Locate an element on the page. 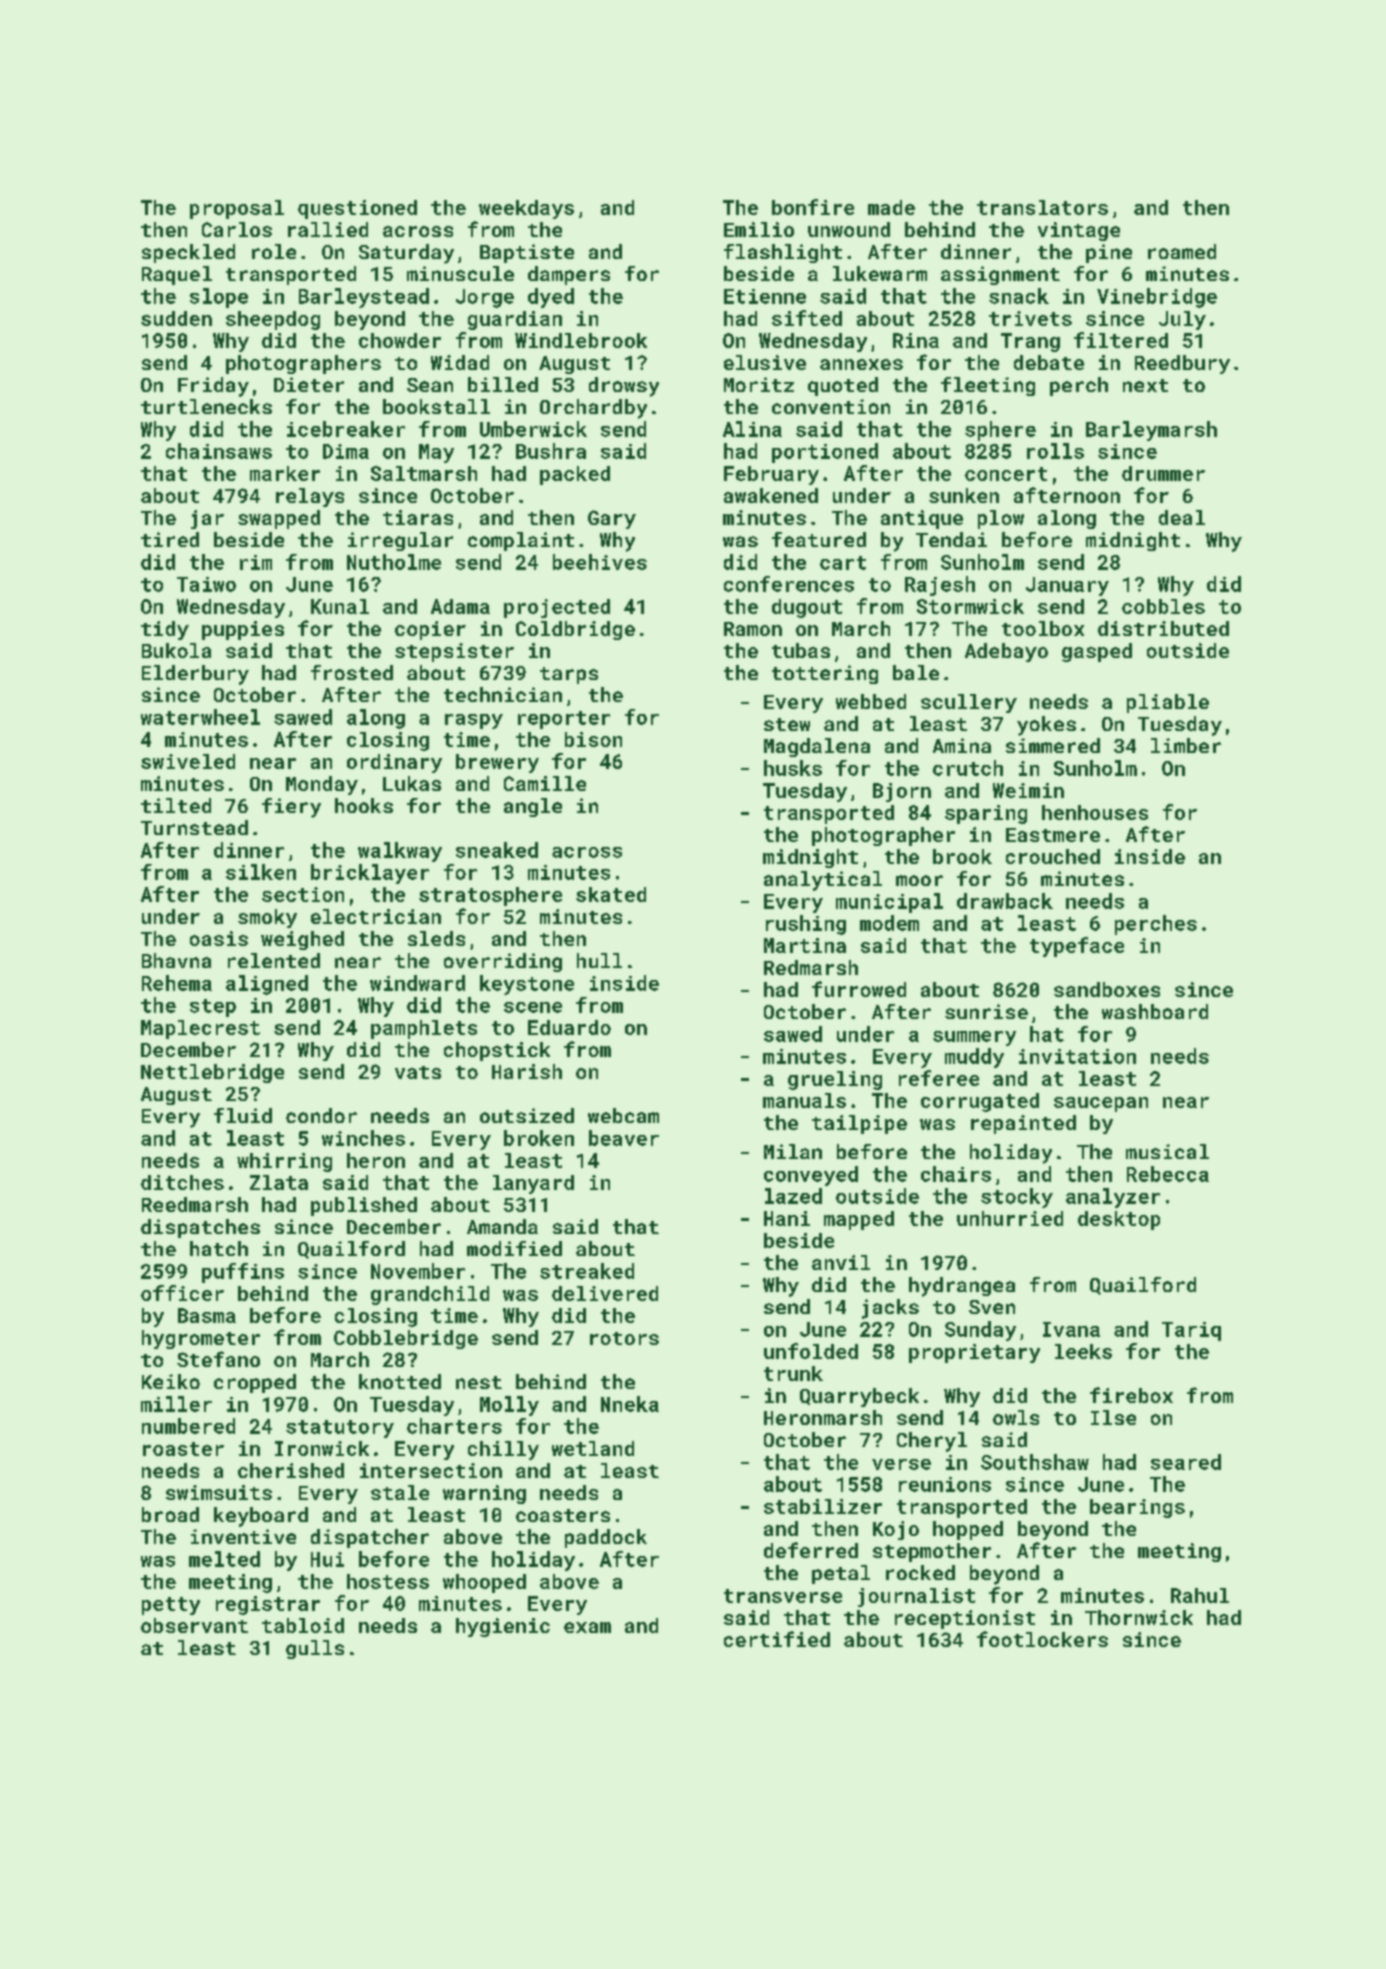 Image resolution: width=1386 pixels, height=1969 pixels. tired is located at coordinates (170, 539).
